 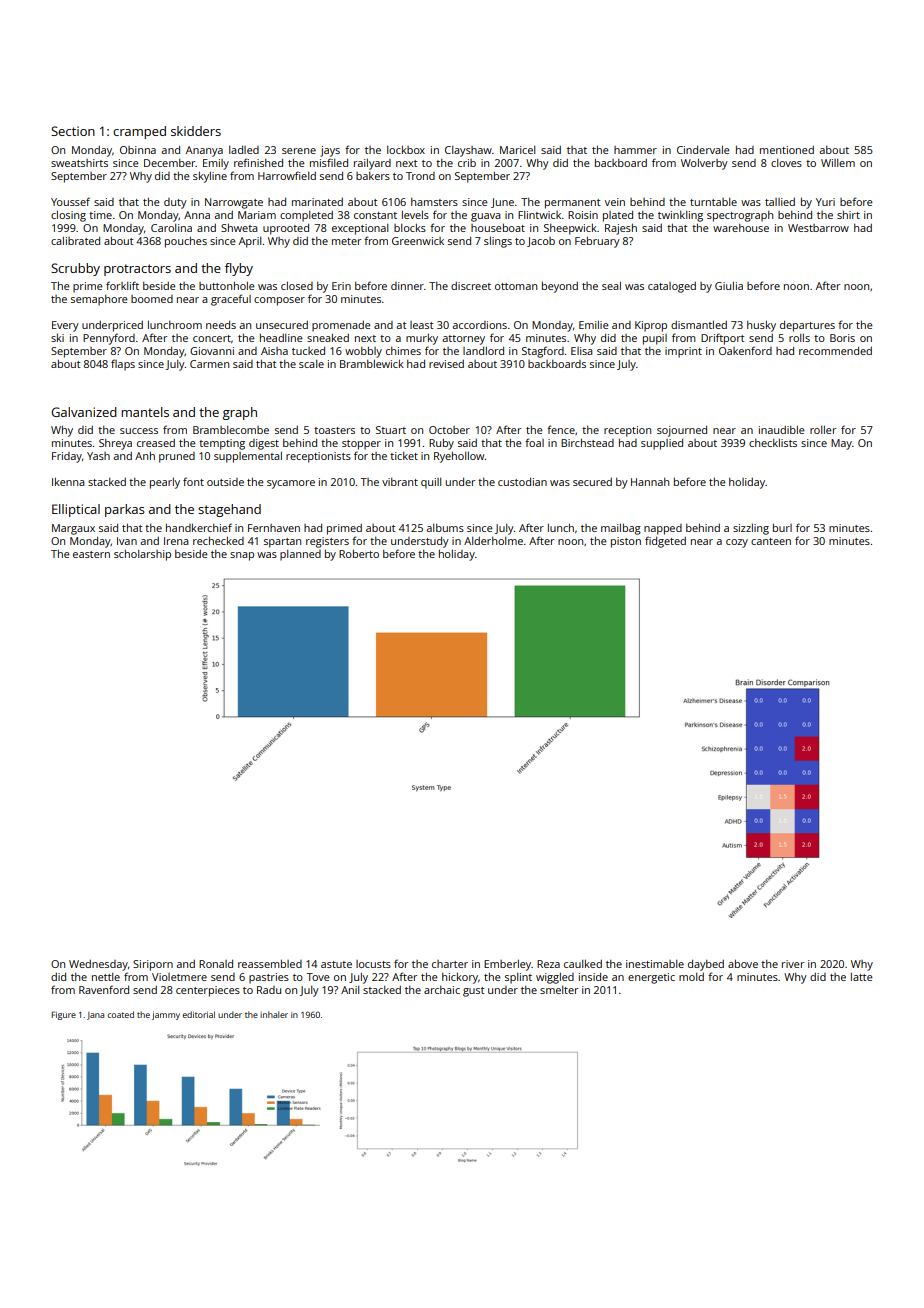 What do you see at coordinates (75, 241) in the document?
I see `calibrated` at bounding box center [75, 241].
